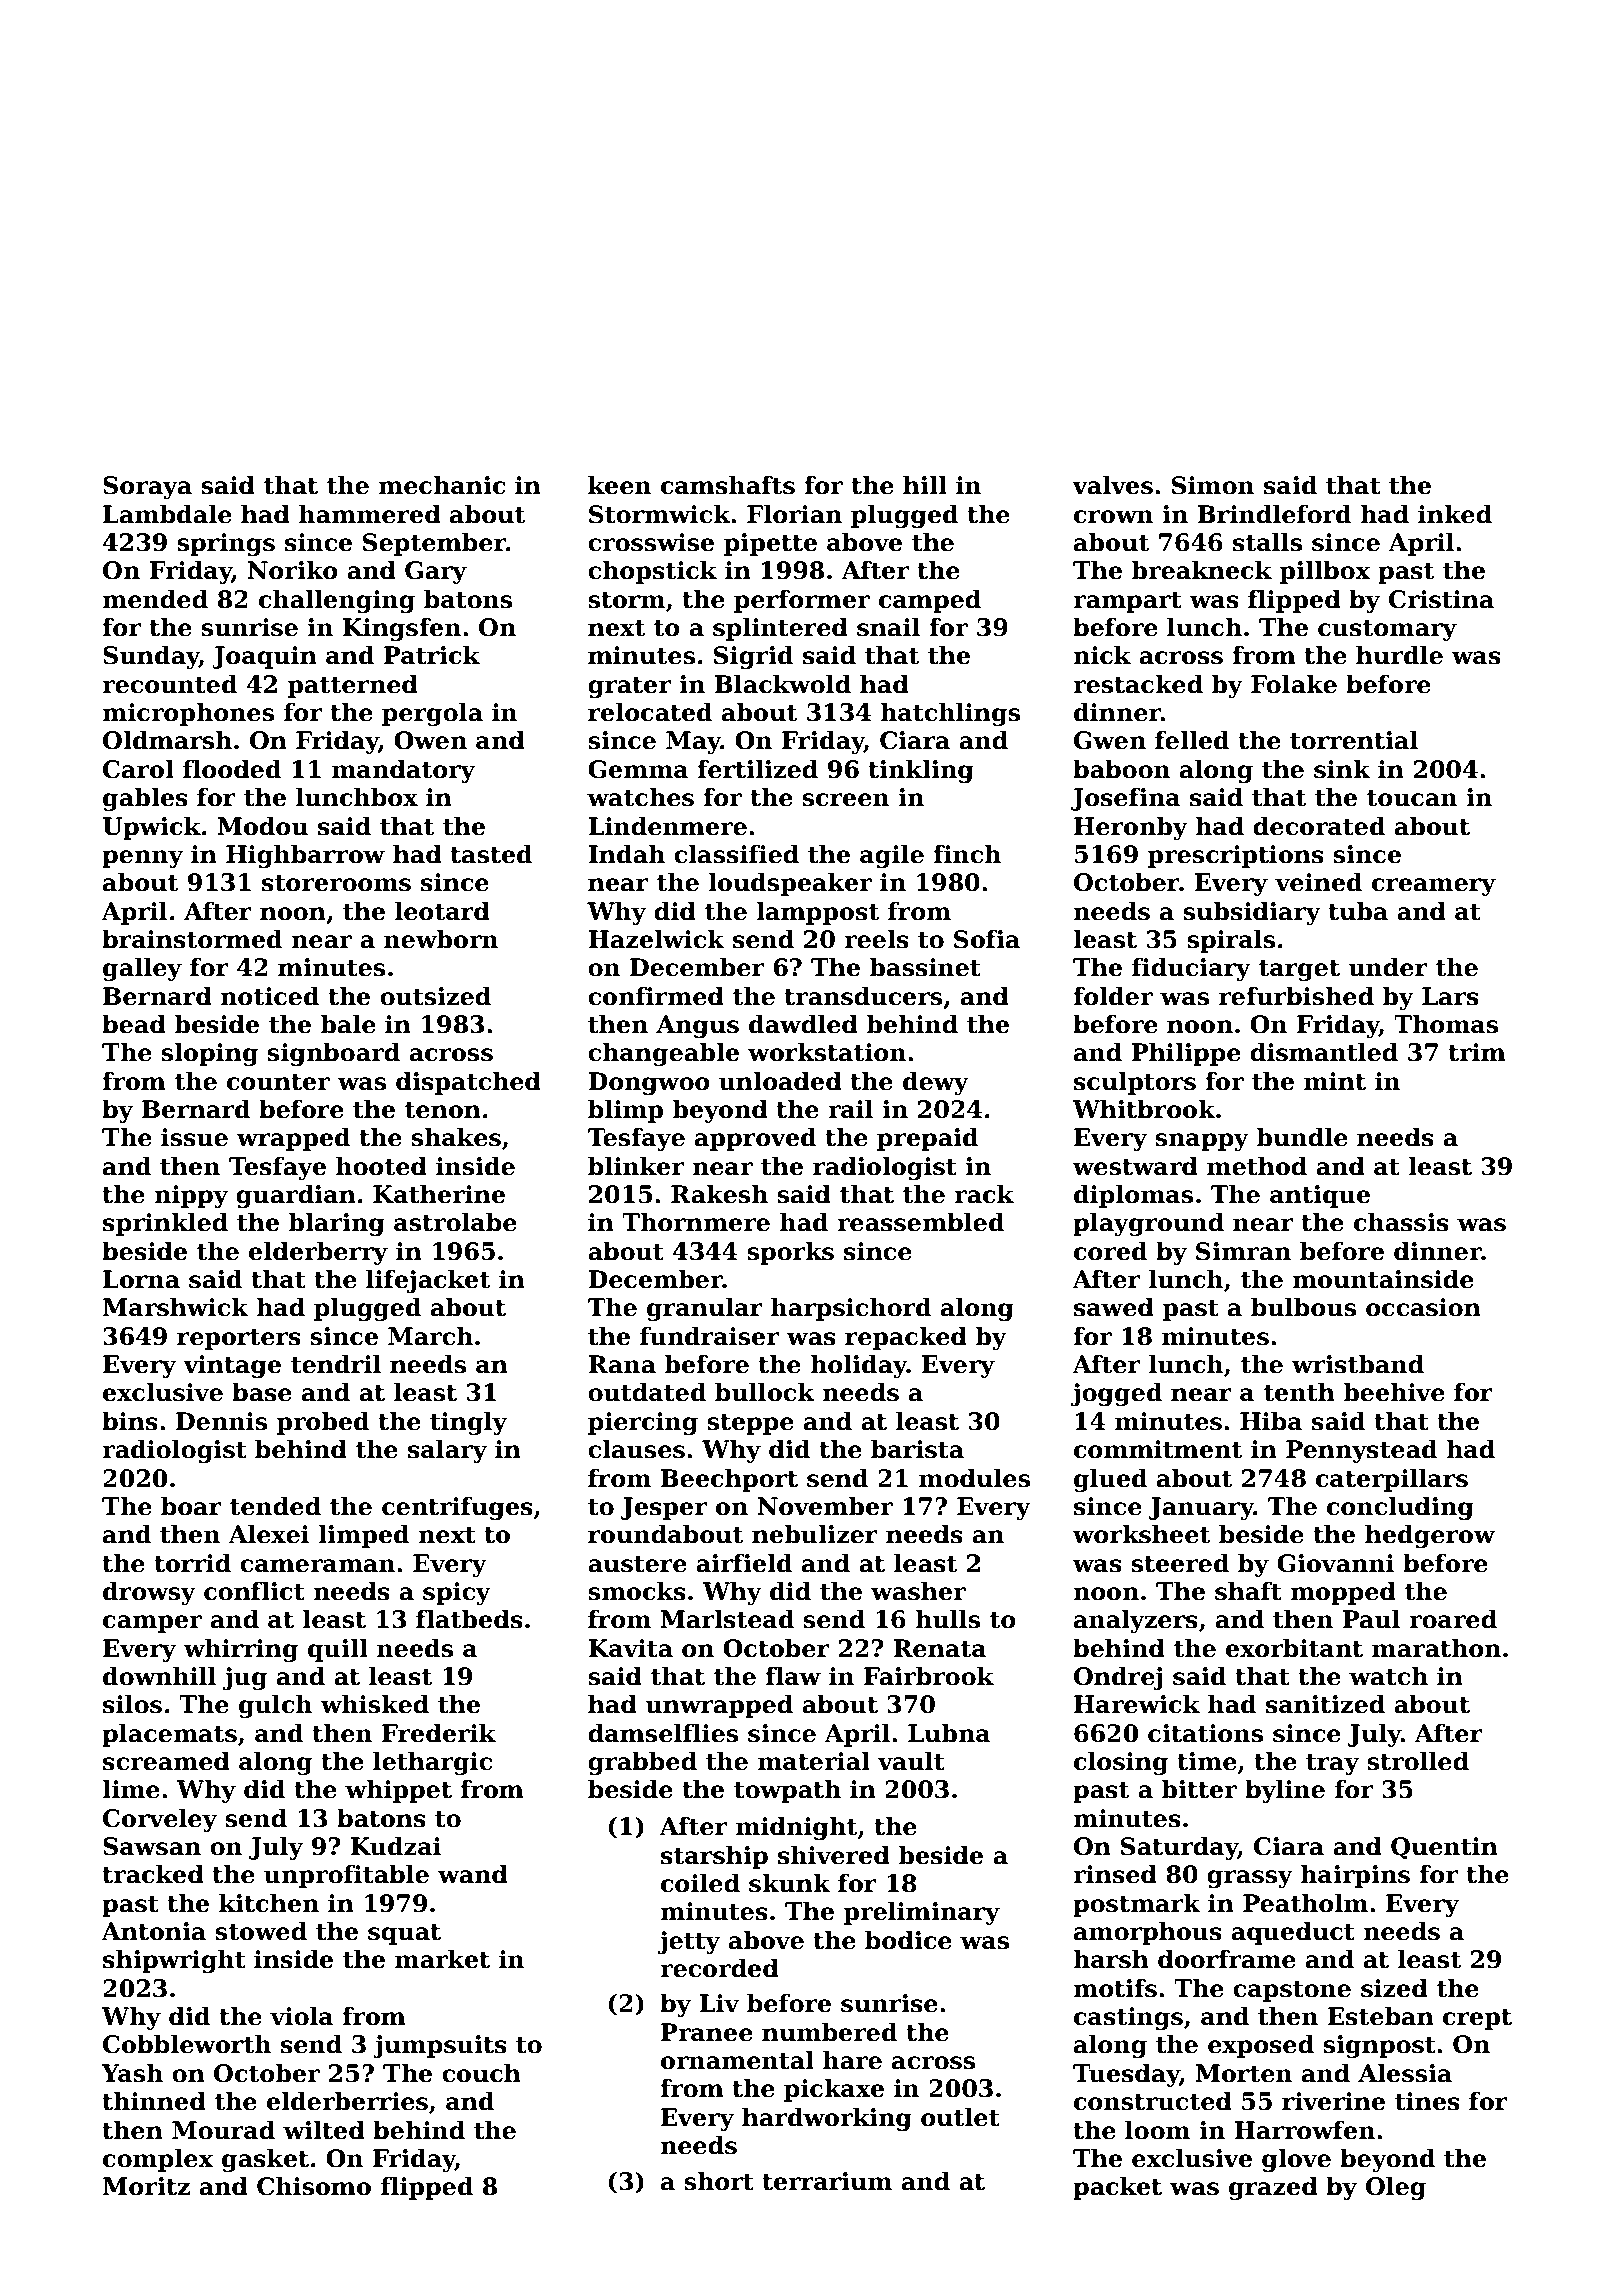 The image size is (1620, 2292). I want to click on creamery, so click(1434, 887).
